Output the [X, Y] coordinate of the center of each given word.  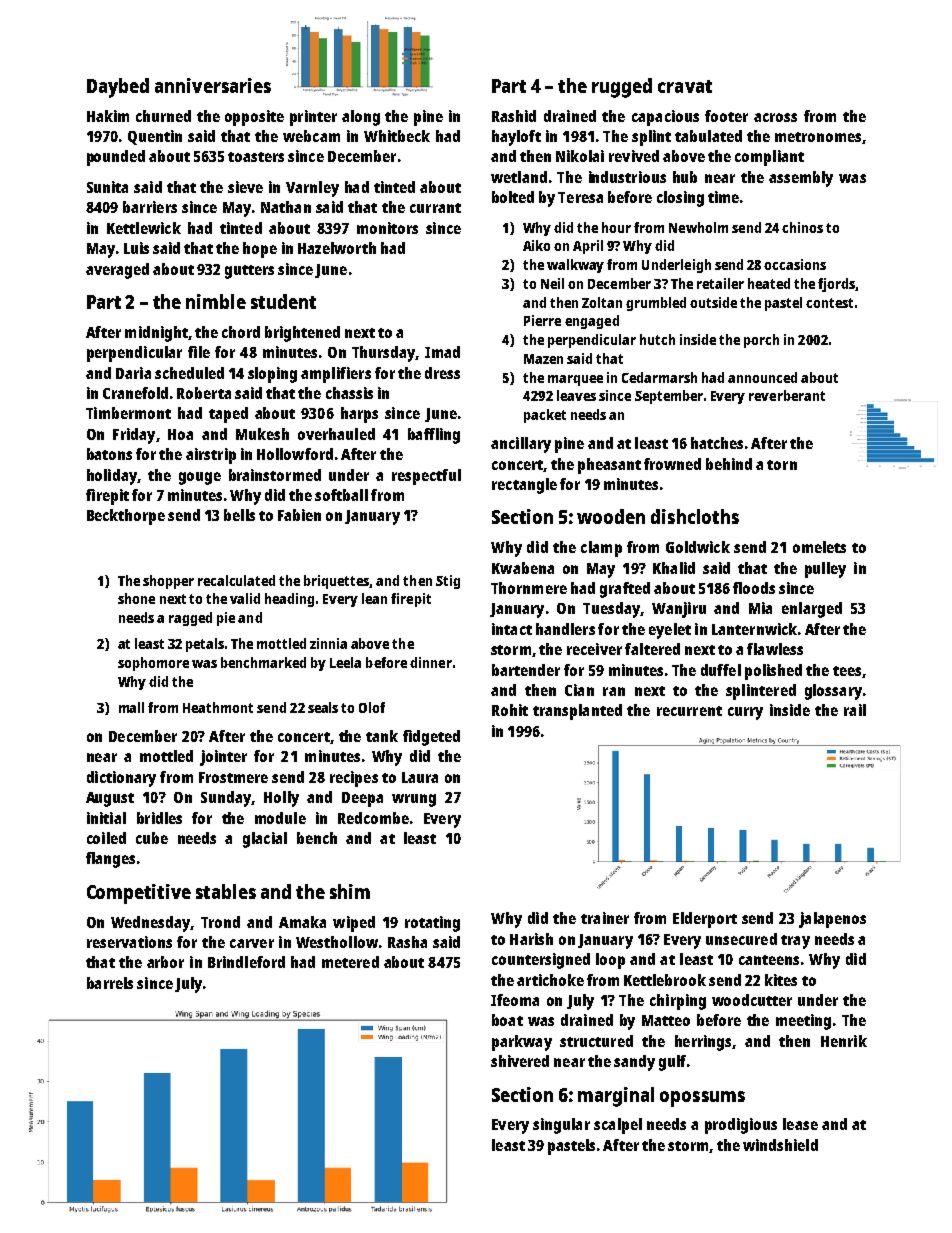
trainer [605, 918]
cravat [685, 86]
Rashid [514, 116]
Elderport [705, 920]
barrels [110, 983]
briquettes [337, 582]
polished [773, 672]
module [280, 818]
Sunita [107, 187]
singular [561, 1126]
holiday [112, 477]
